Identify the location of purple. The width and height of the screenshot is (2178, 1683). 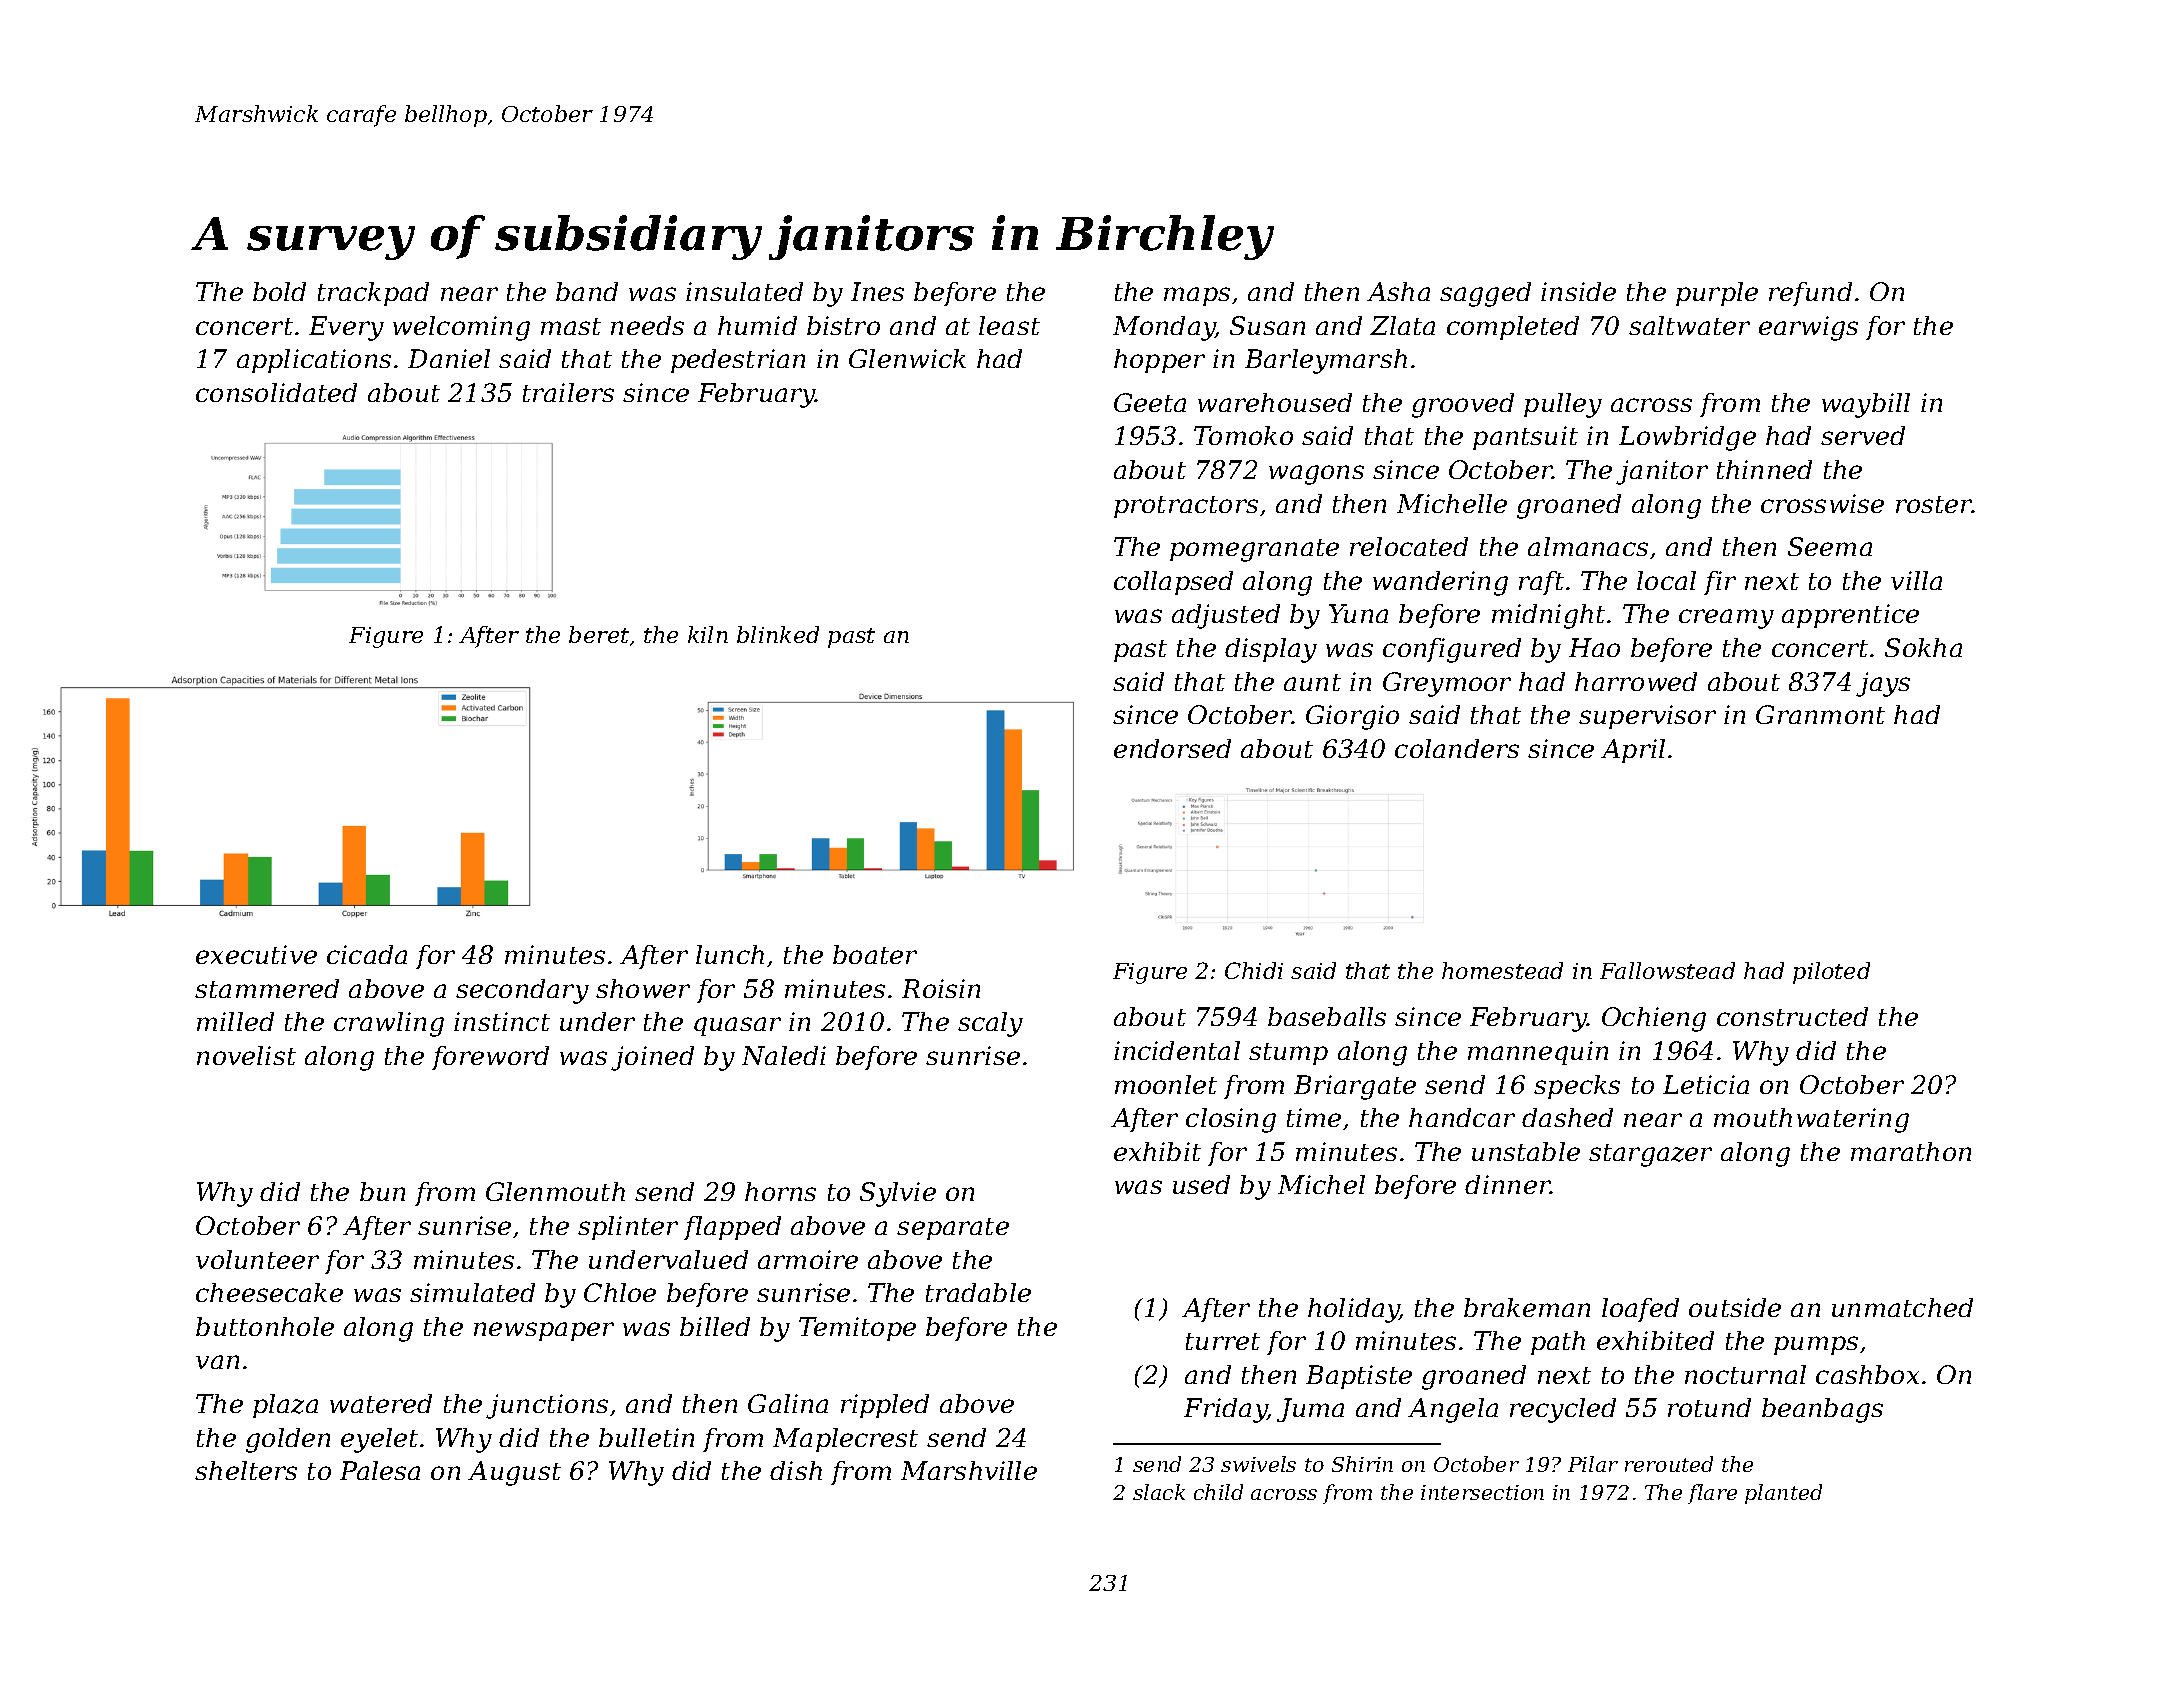
(1717, 294).
